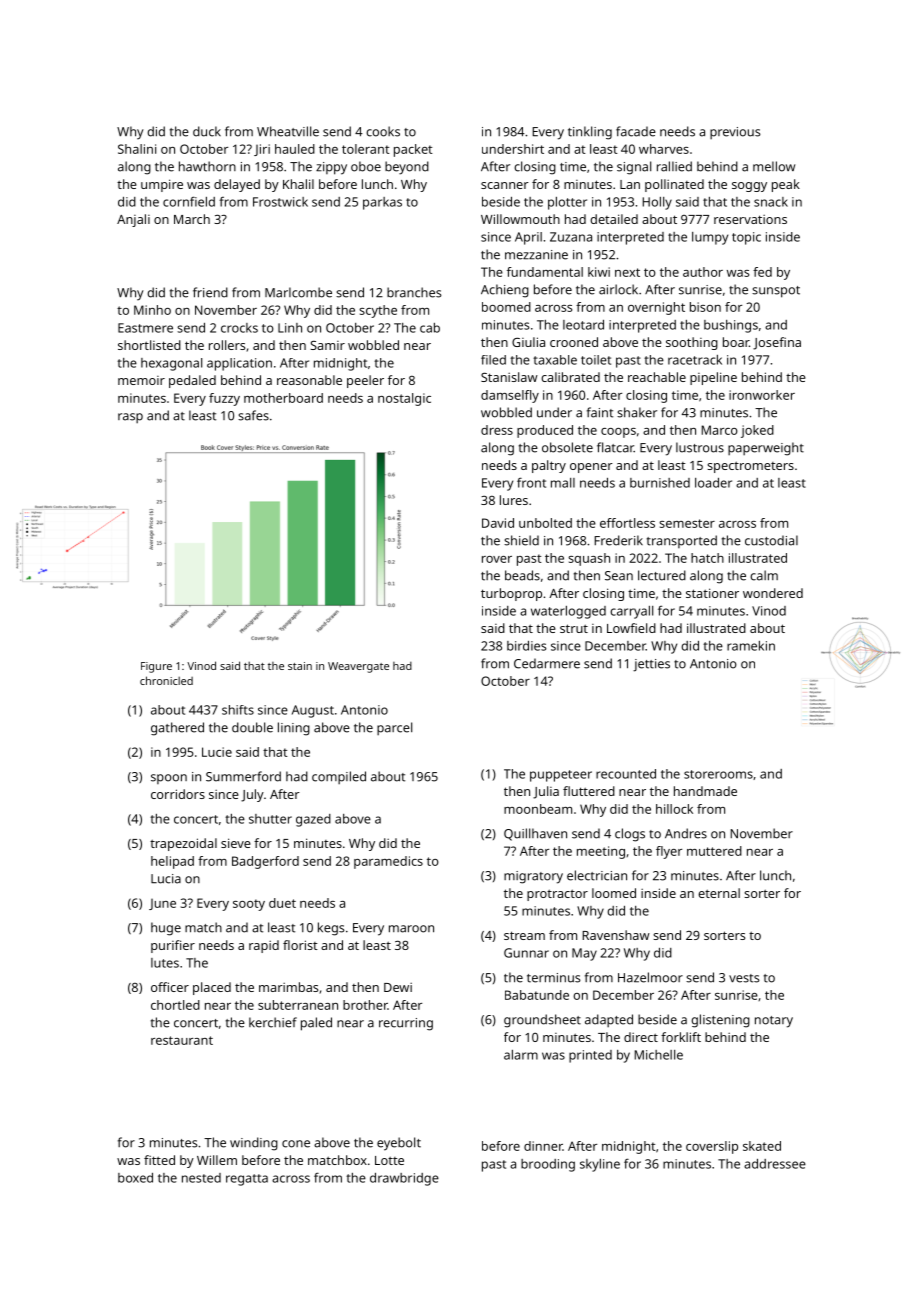 Image resolution: width=924 pixels, height=1308 pixels. What do you see at coordinates (533, 877) in the image?
I see `migratory` at bounding box center [533, 877].
